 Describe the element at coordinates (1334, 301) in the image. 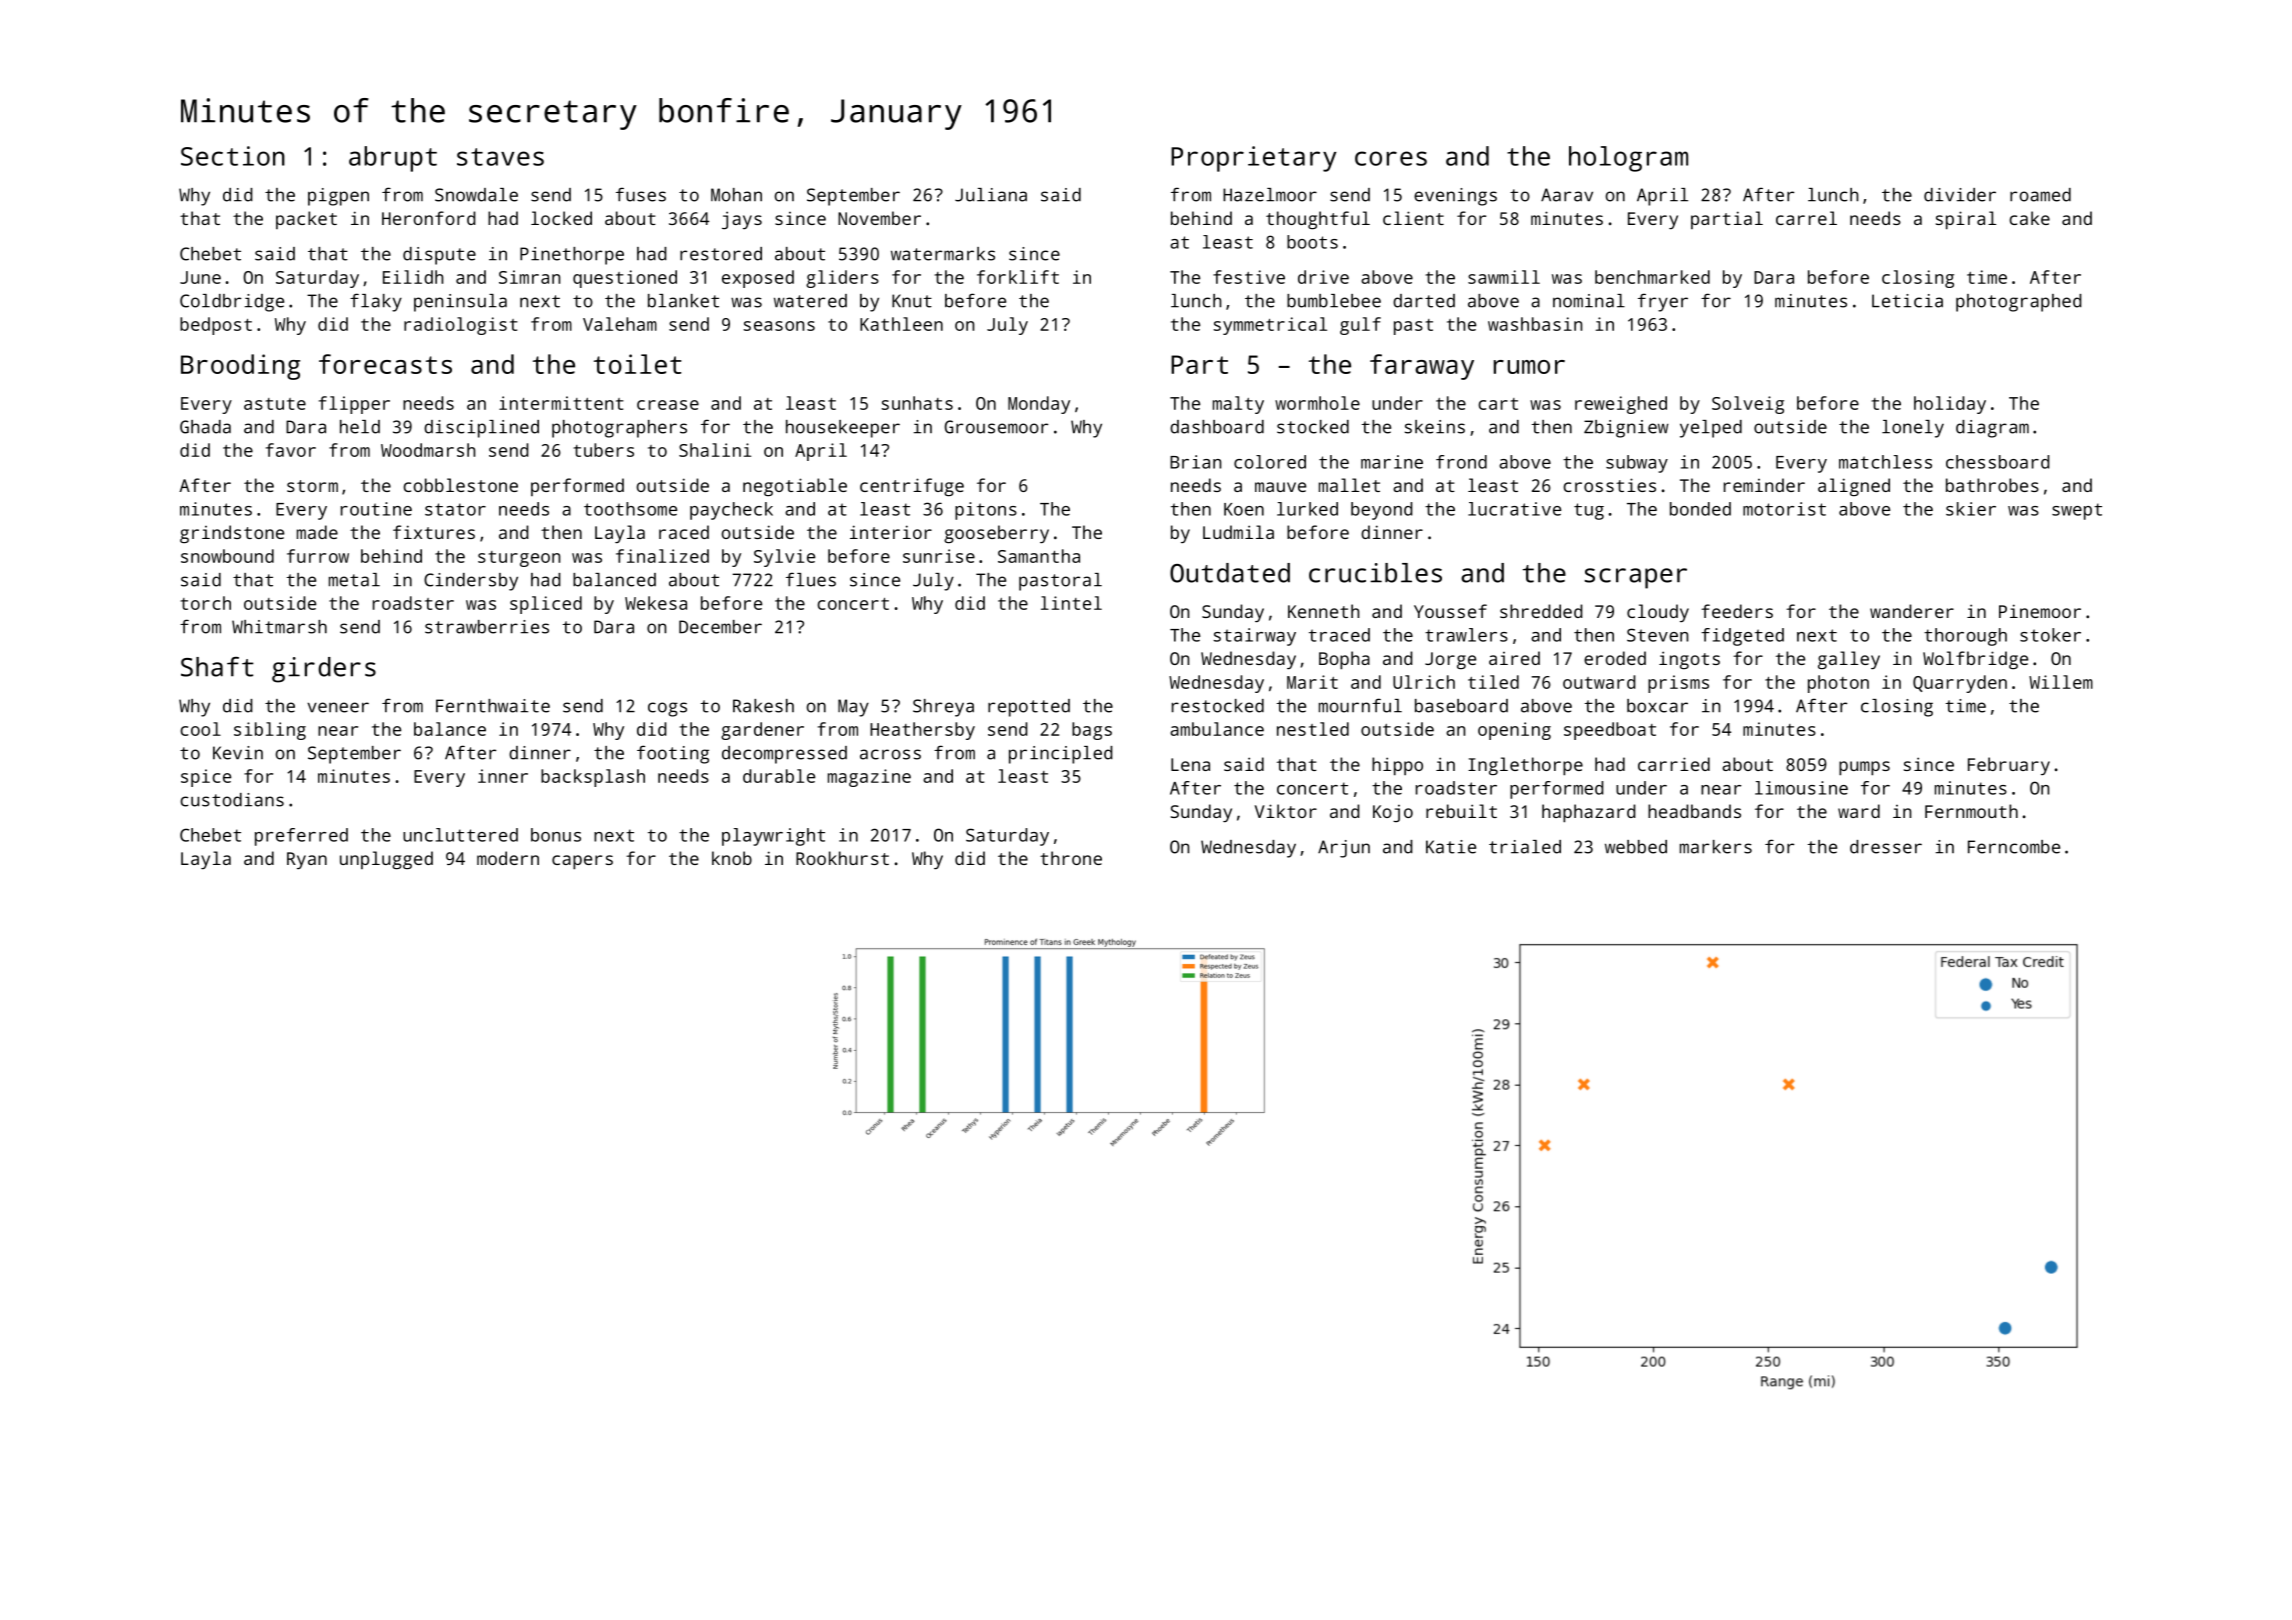

I see `bumblebee` at that location.
